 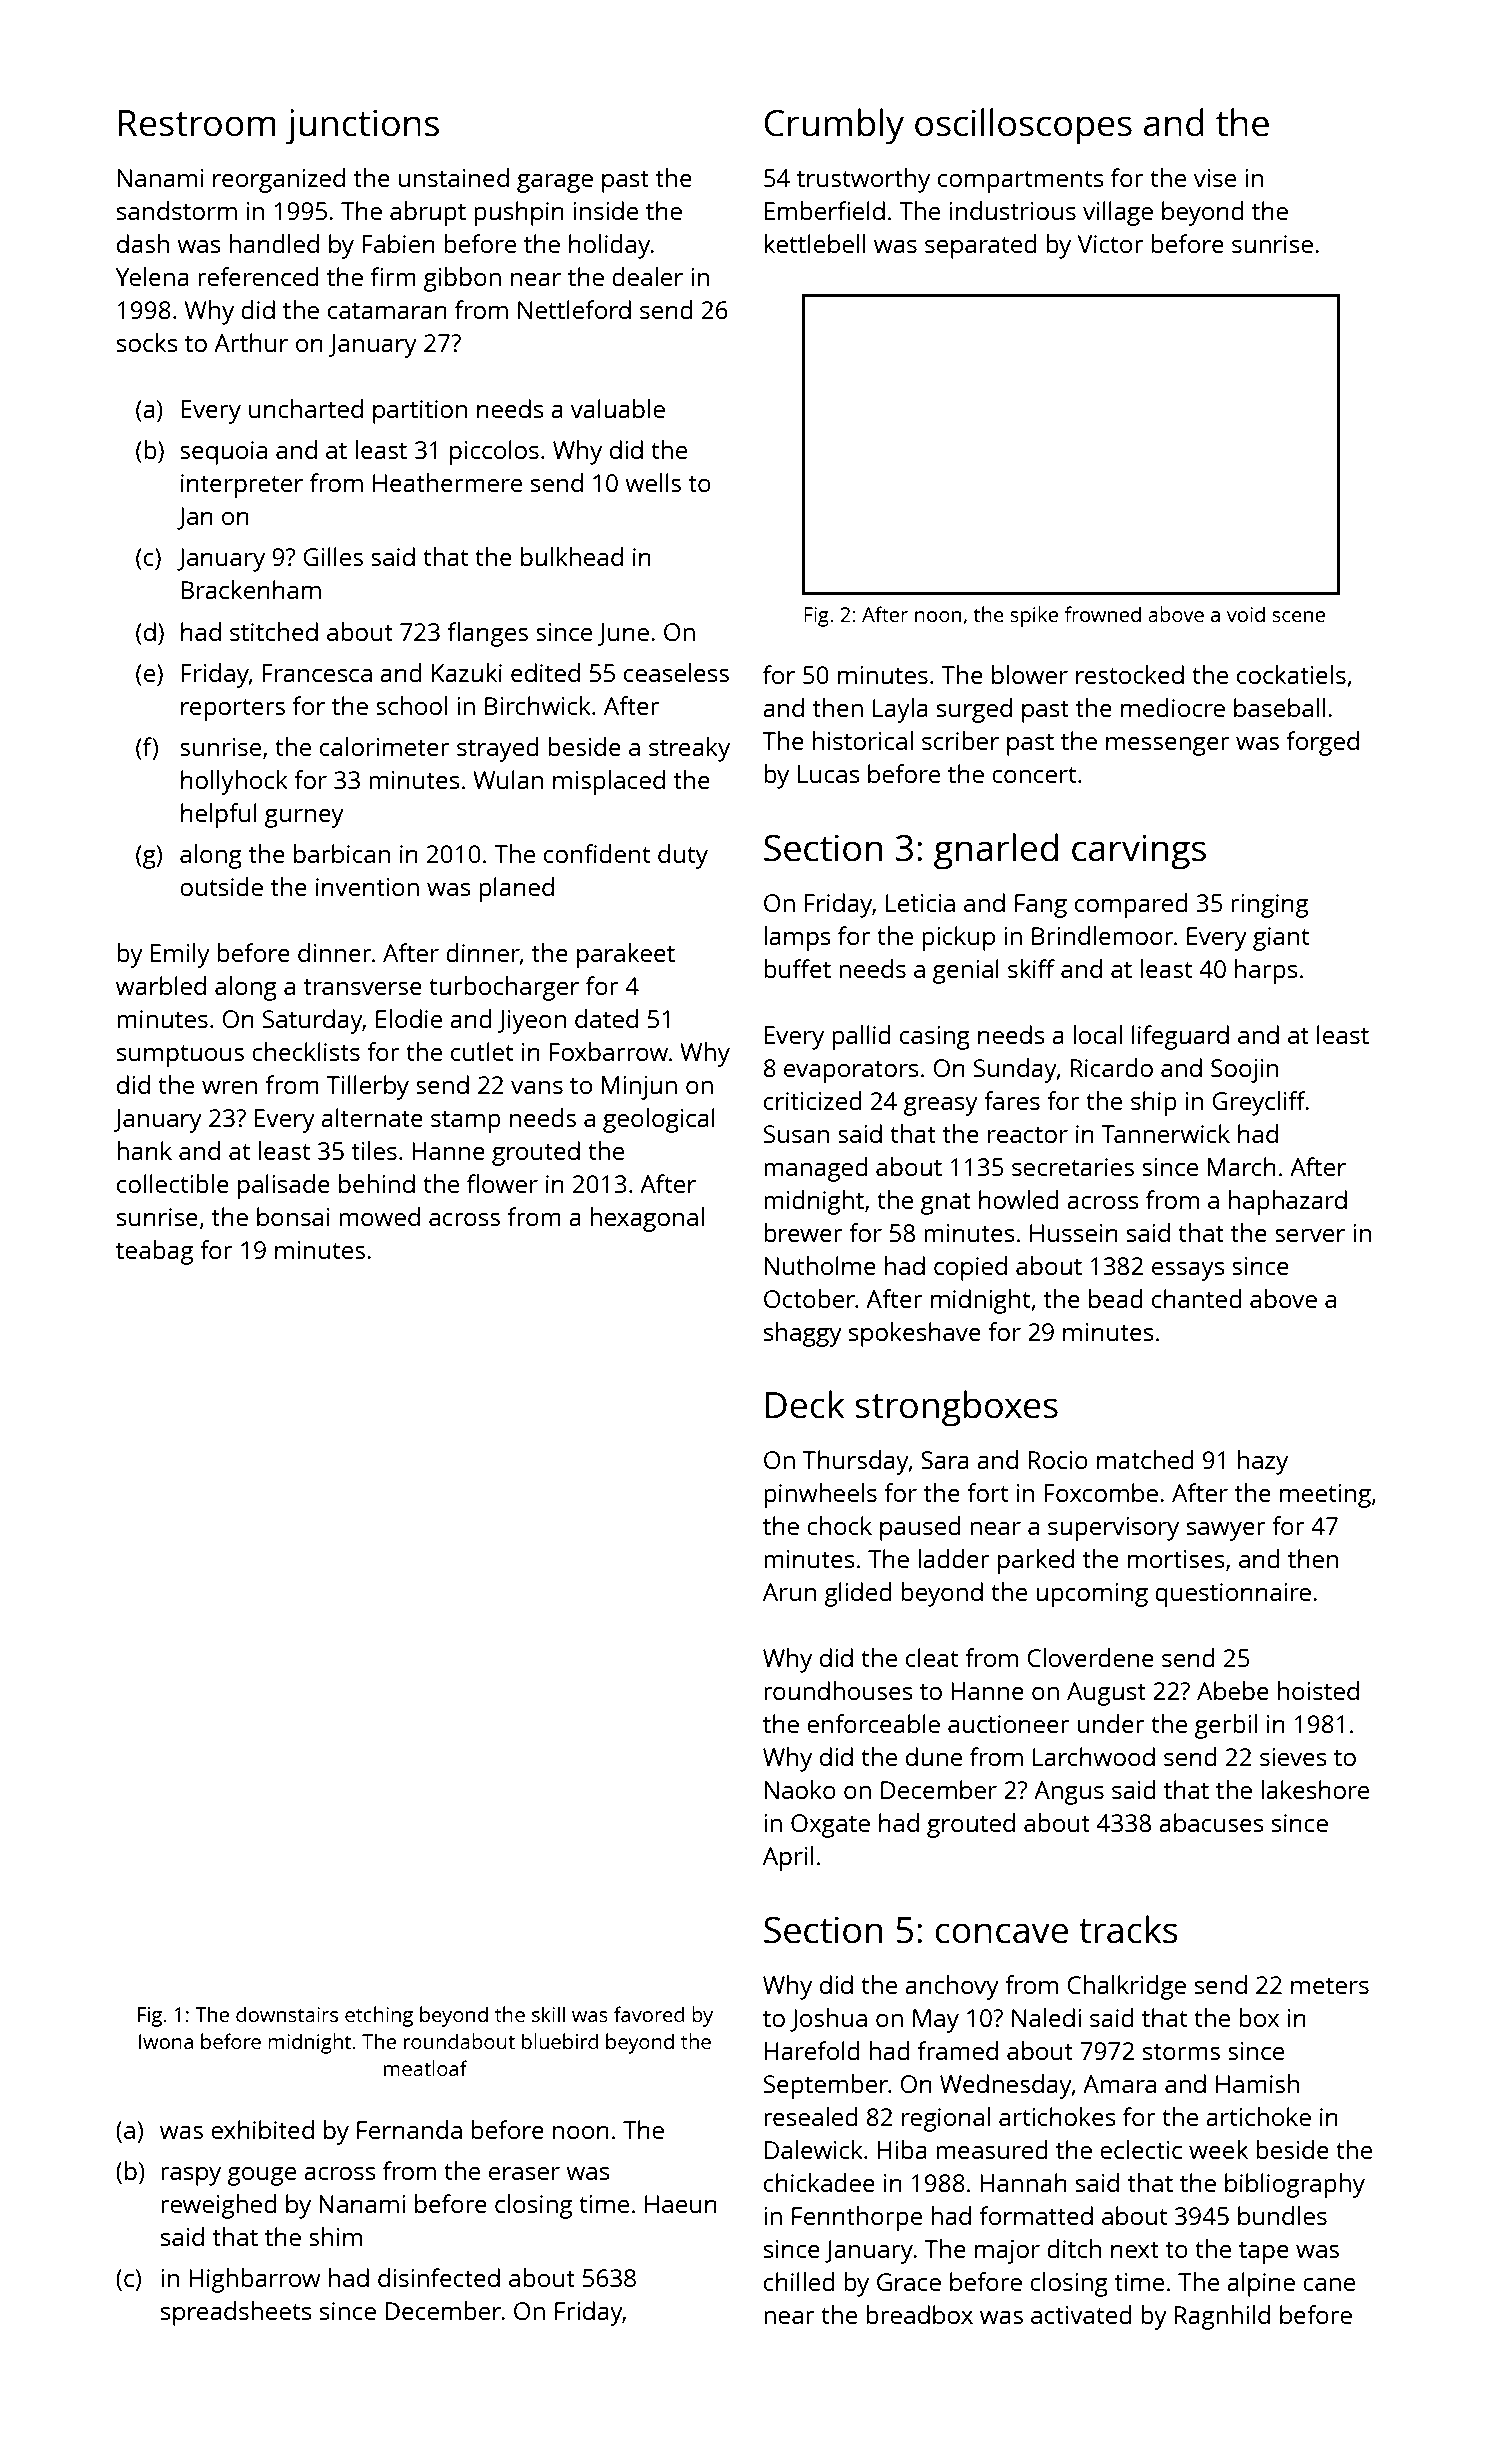 I want to click on messenger, so click(x=1168, y=746).
